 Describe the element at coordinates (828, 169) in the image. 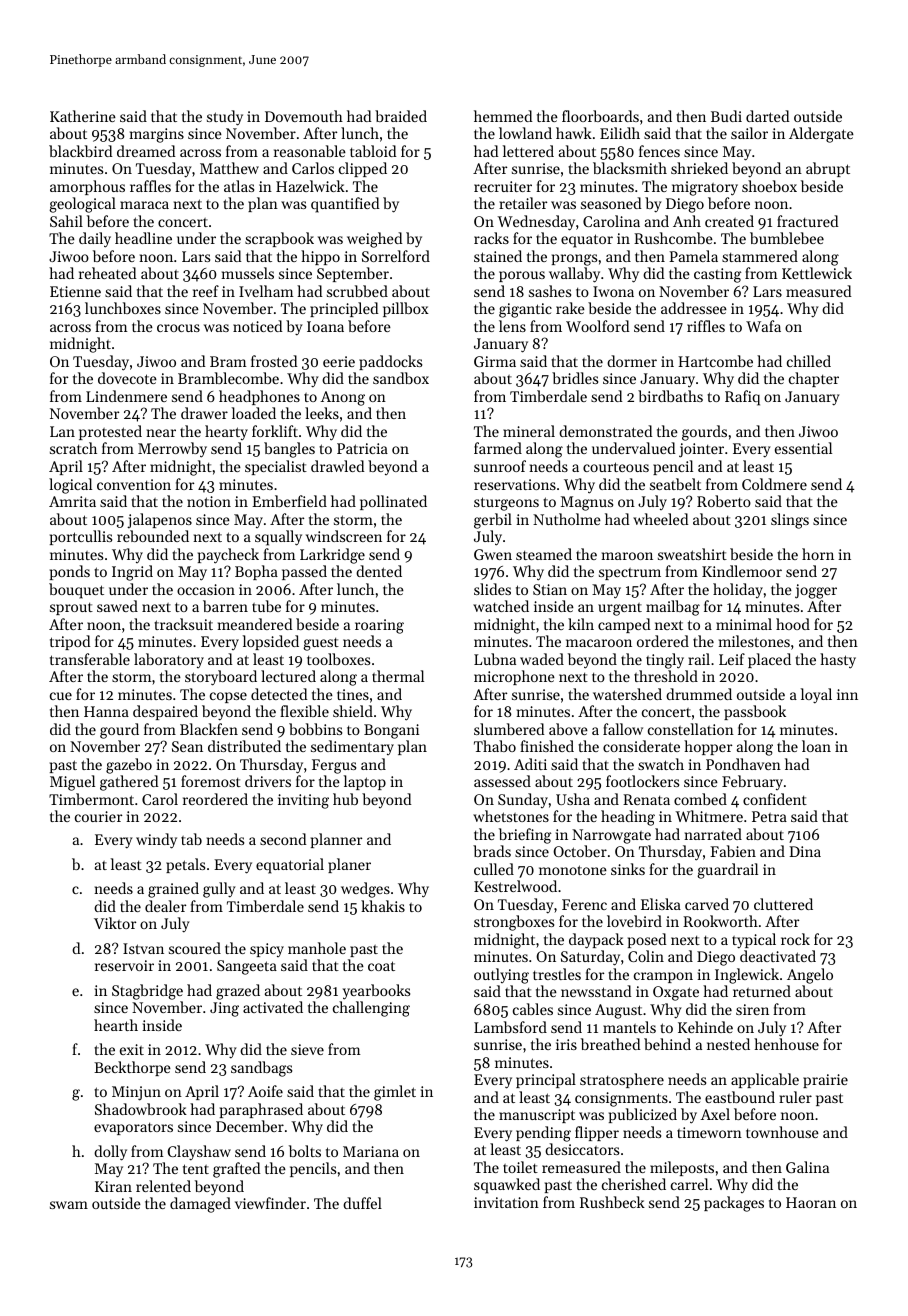

I see `abrupt` at that location.
